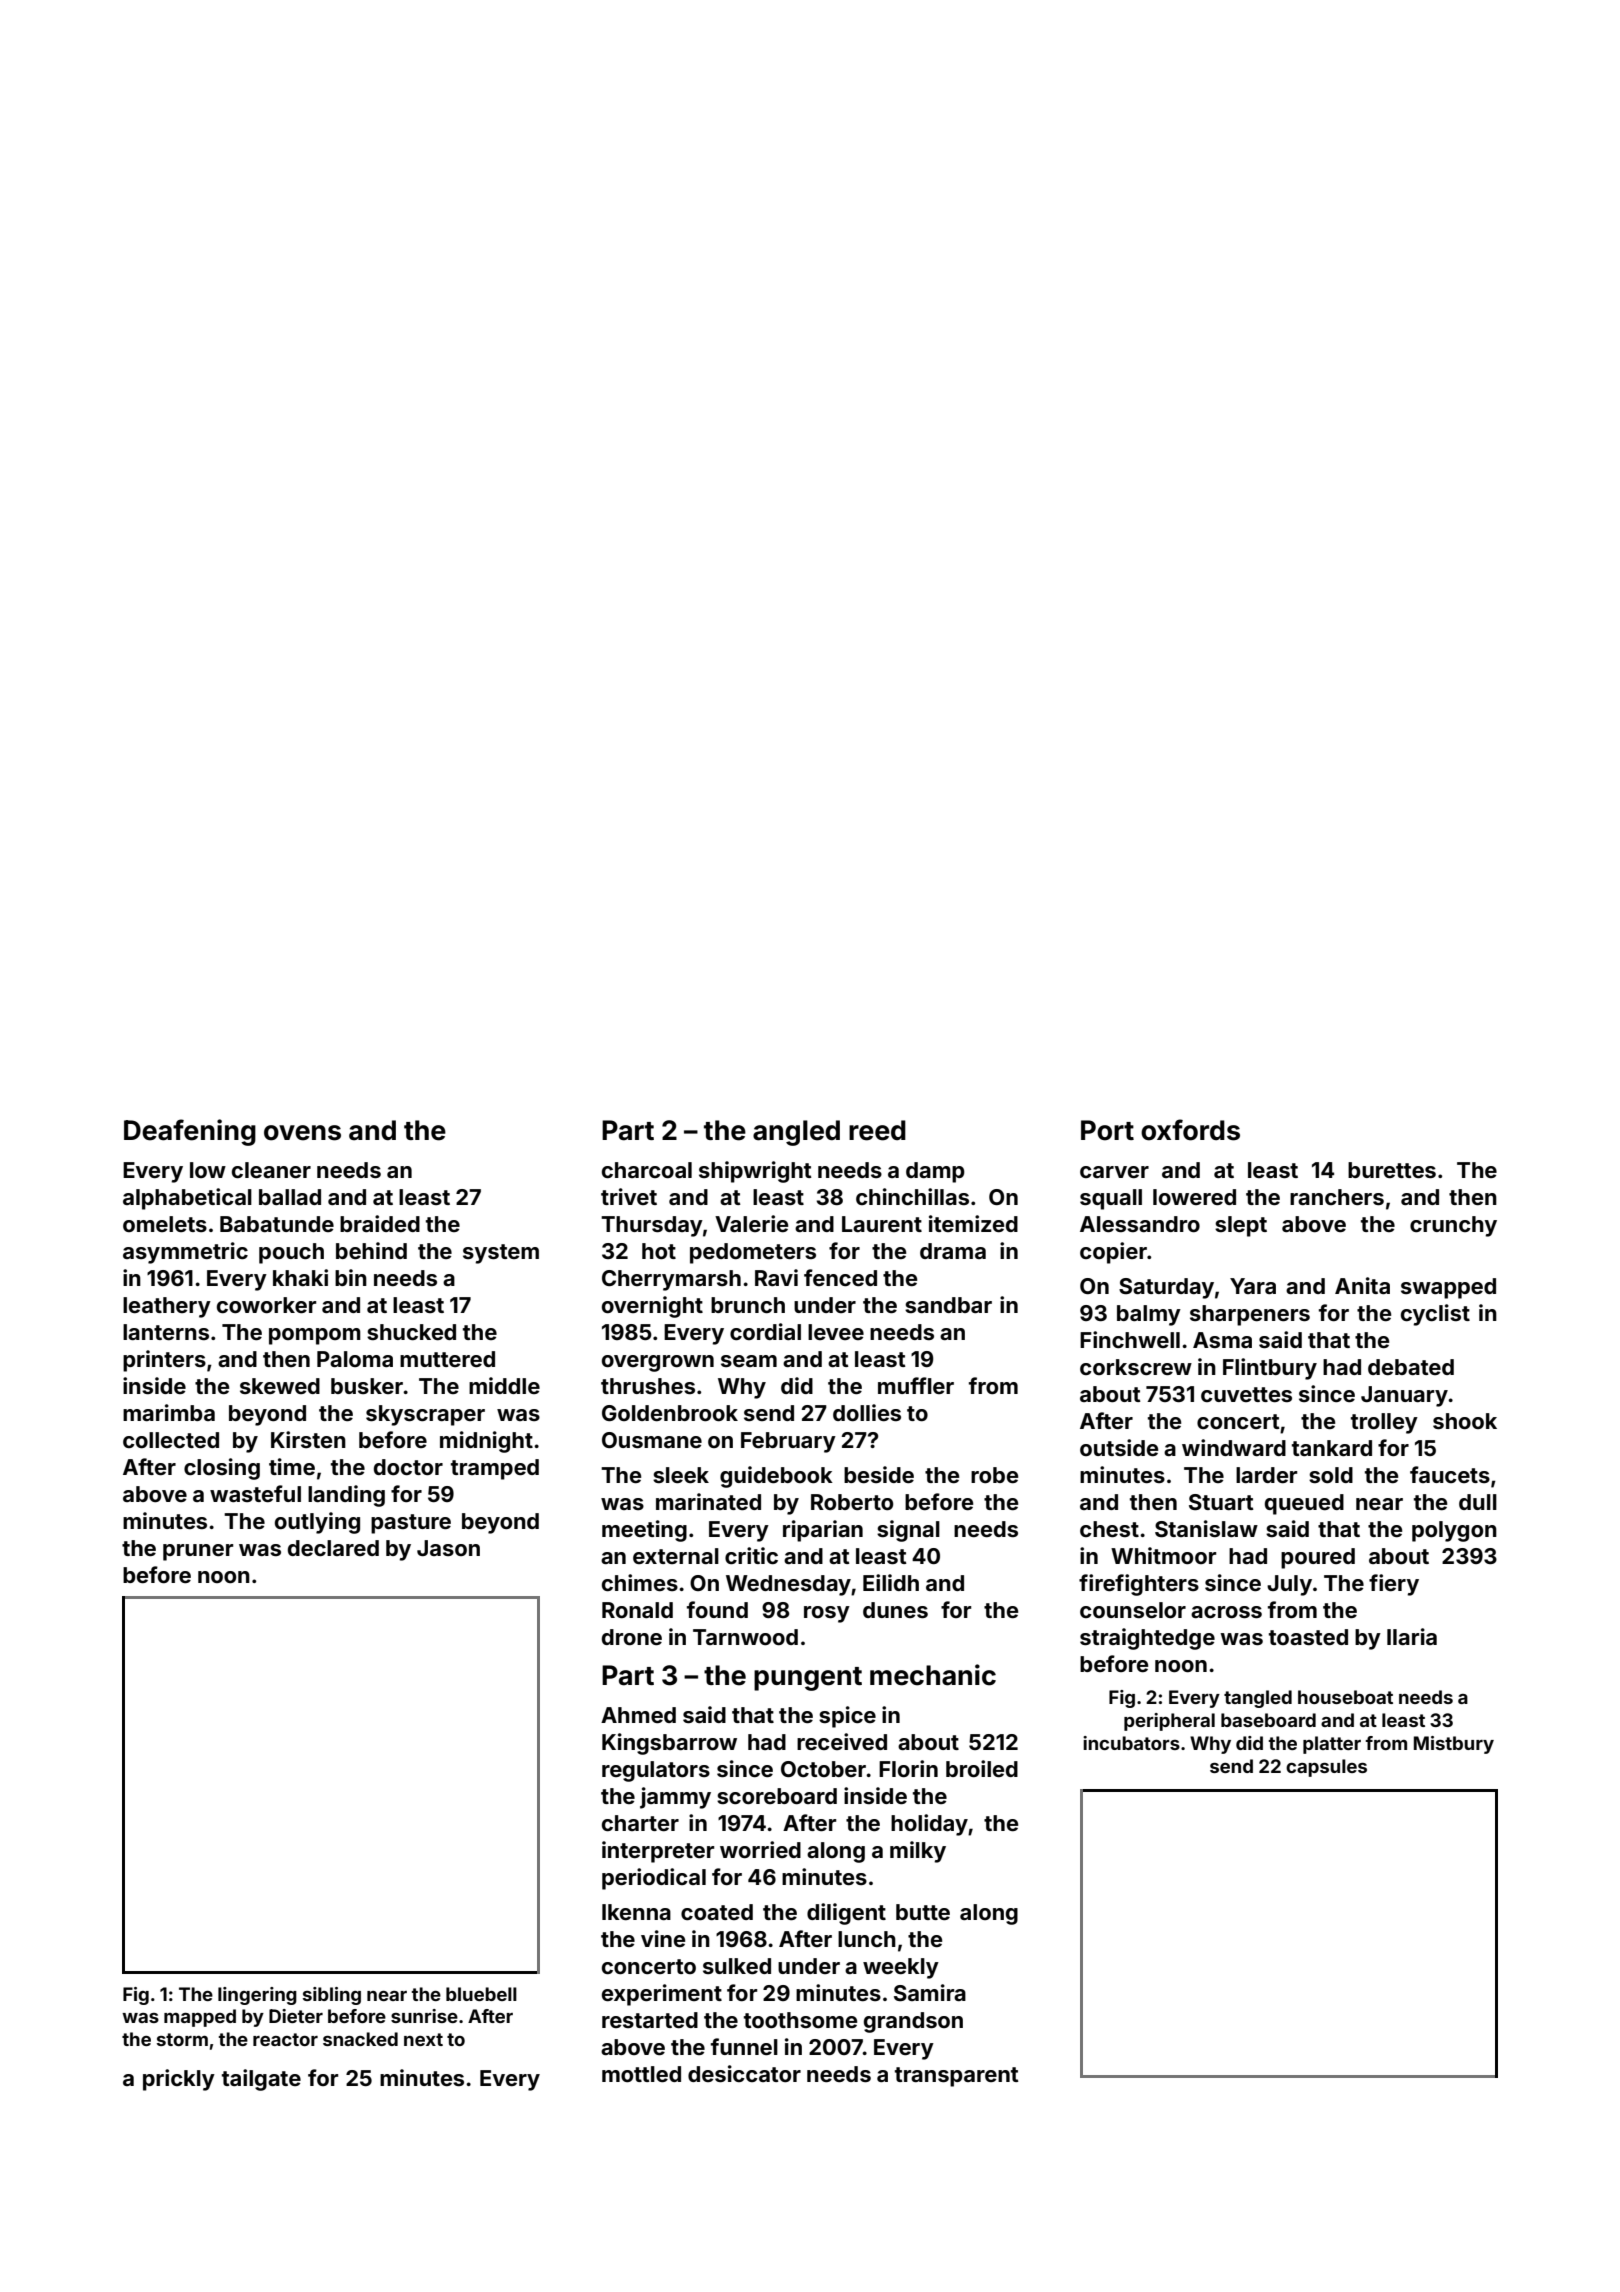 This screenshot has width=1620, height=2292. I want to click on pasture, so click(411, 1524).
